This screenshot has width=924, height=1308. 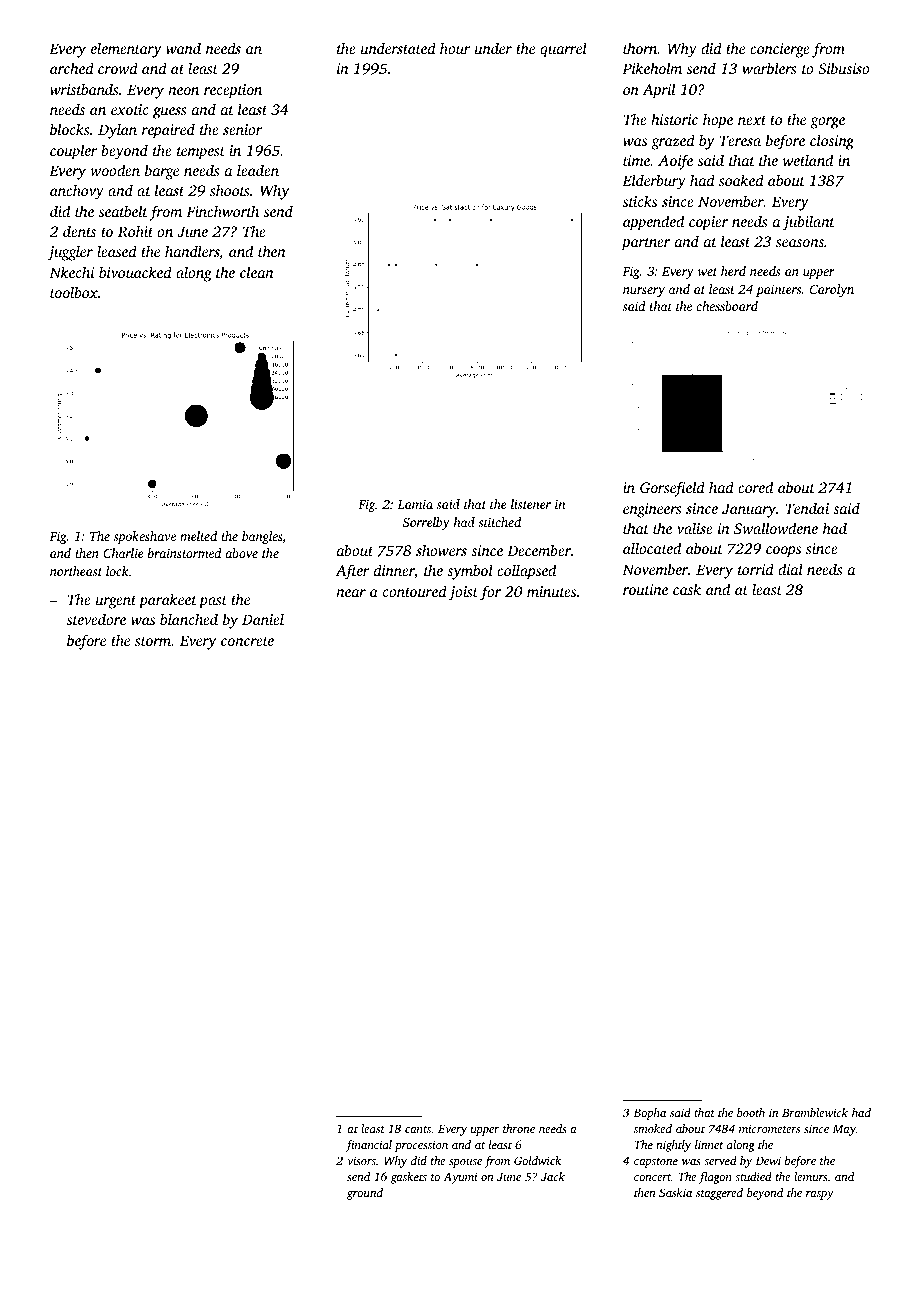 What do you see at coordinates (755, 487) in the screenshot?
I see `cored` at bounding box center [755, 487].
